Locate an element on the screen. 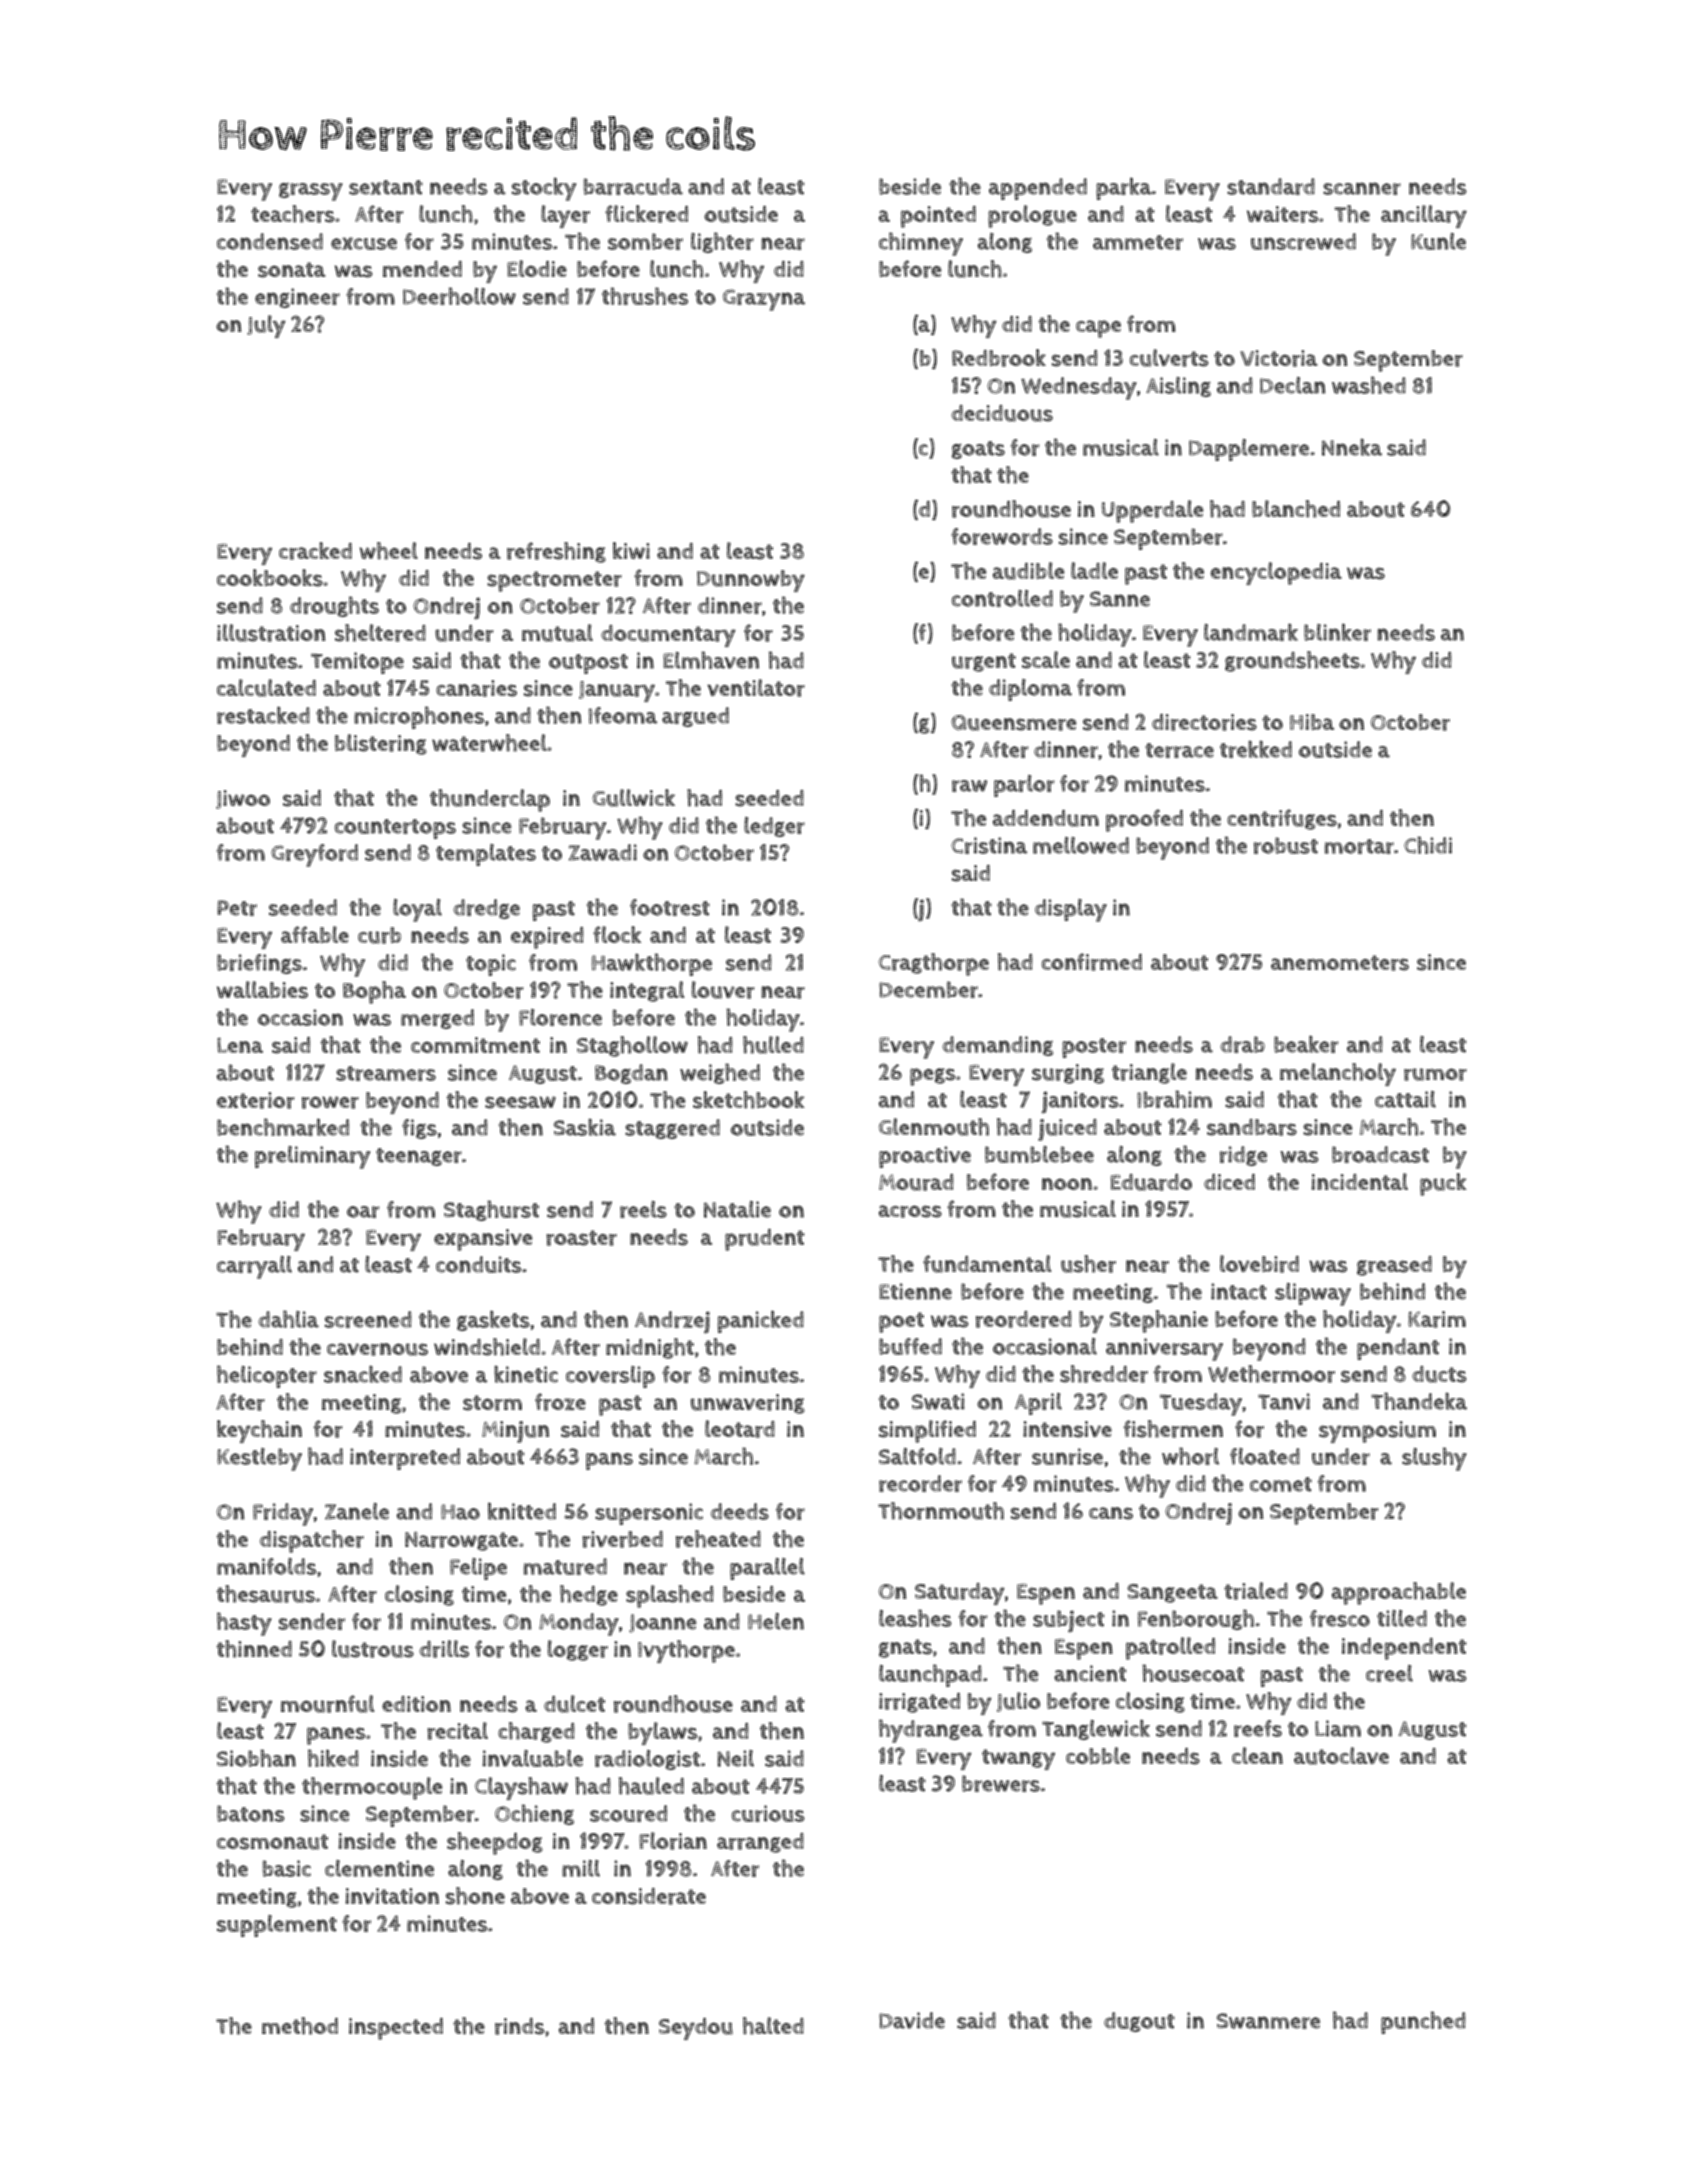  carryall is located at coordinates (254, 1267).
